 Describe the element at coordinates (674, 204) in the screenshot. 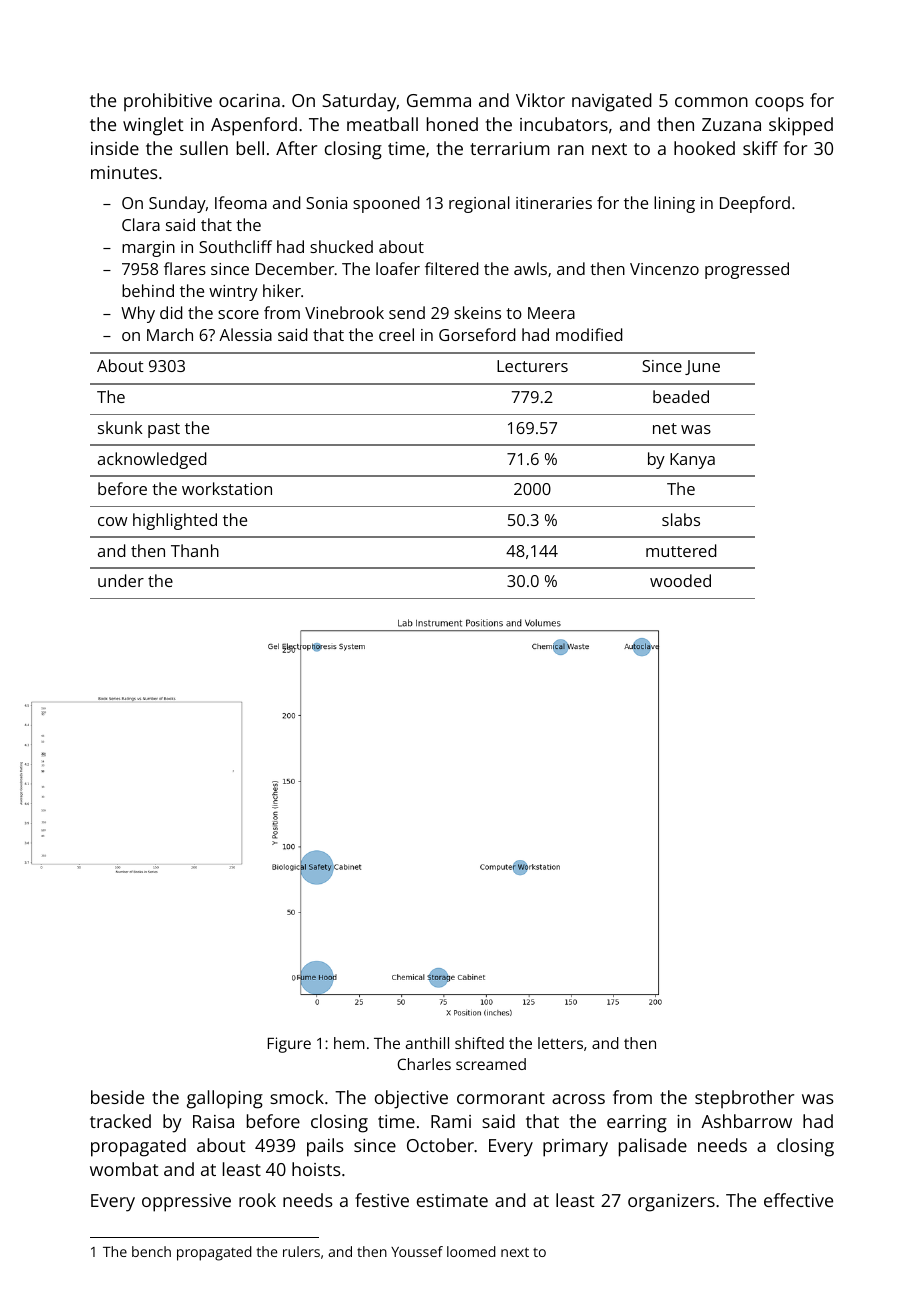

I see `lining` at that location.
